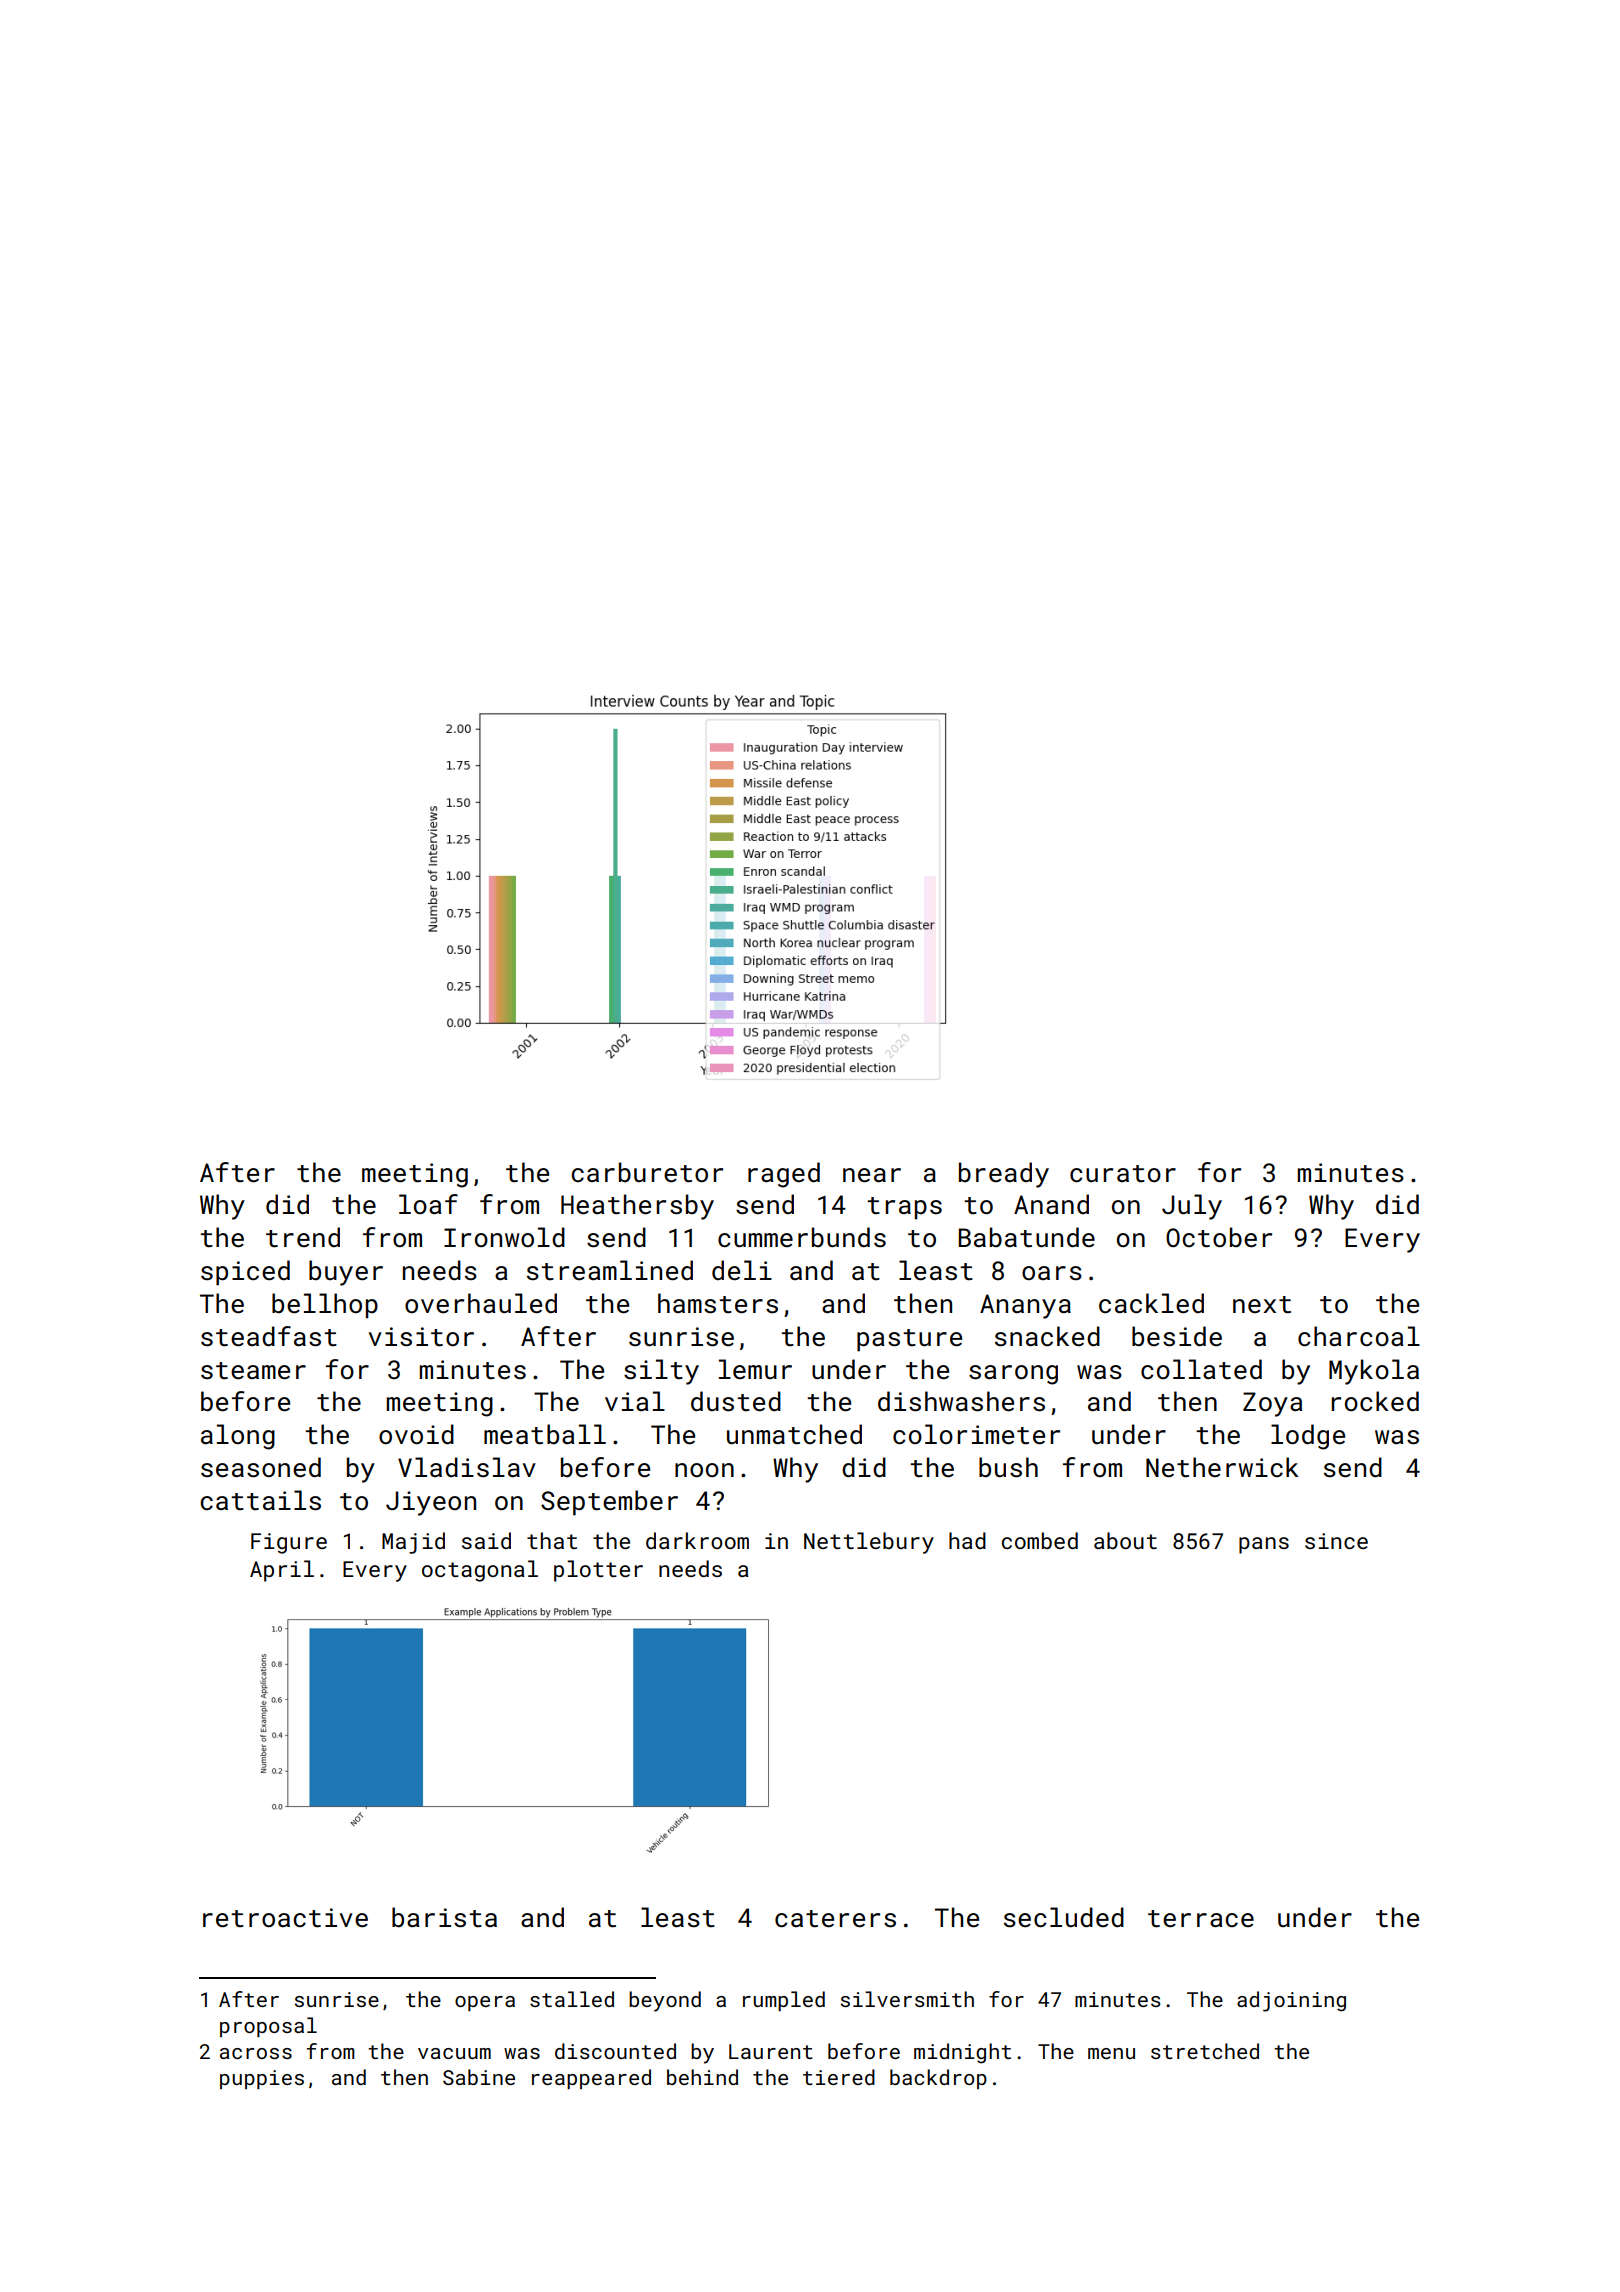  Describe the element at coordinates (835, 1919) in the document. I see `caterers` at that location.
